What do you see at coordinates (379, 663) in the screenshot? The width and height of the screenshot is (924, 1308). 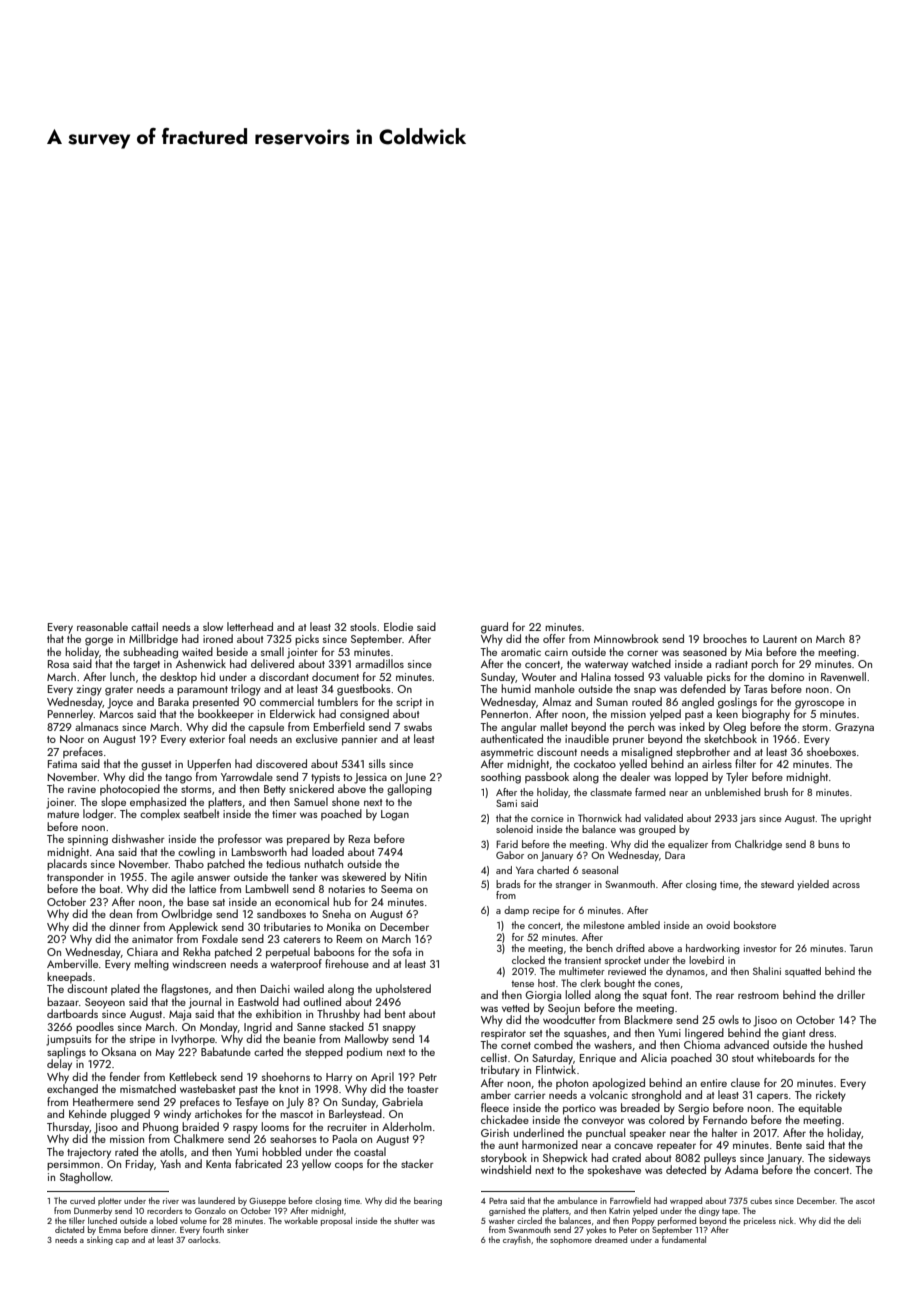 I see `armadillos` at bounding box center [379, 663].
